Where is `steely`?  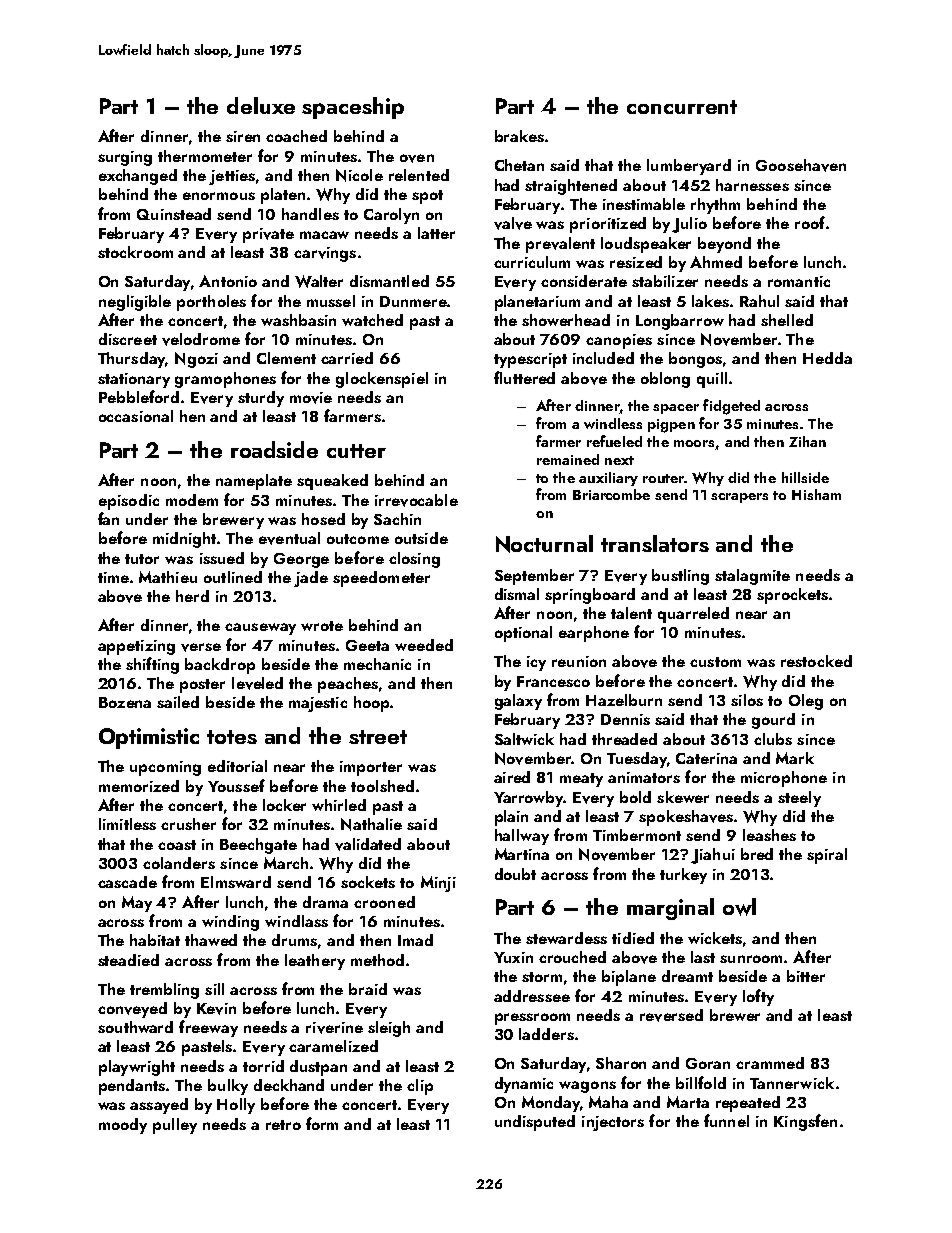 steely is located at coordinates (799, 799).
